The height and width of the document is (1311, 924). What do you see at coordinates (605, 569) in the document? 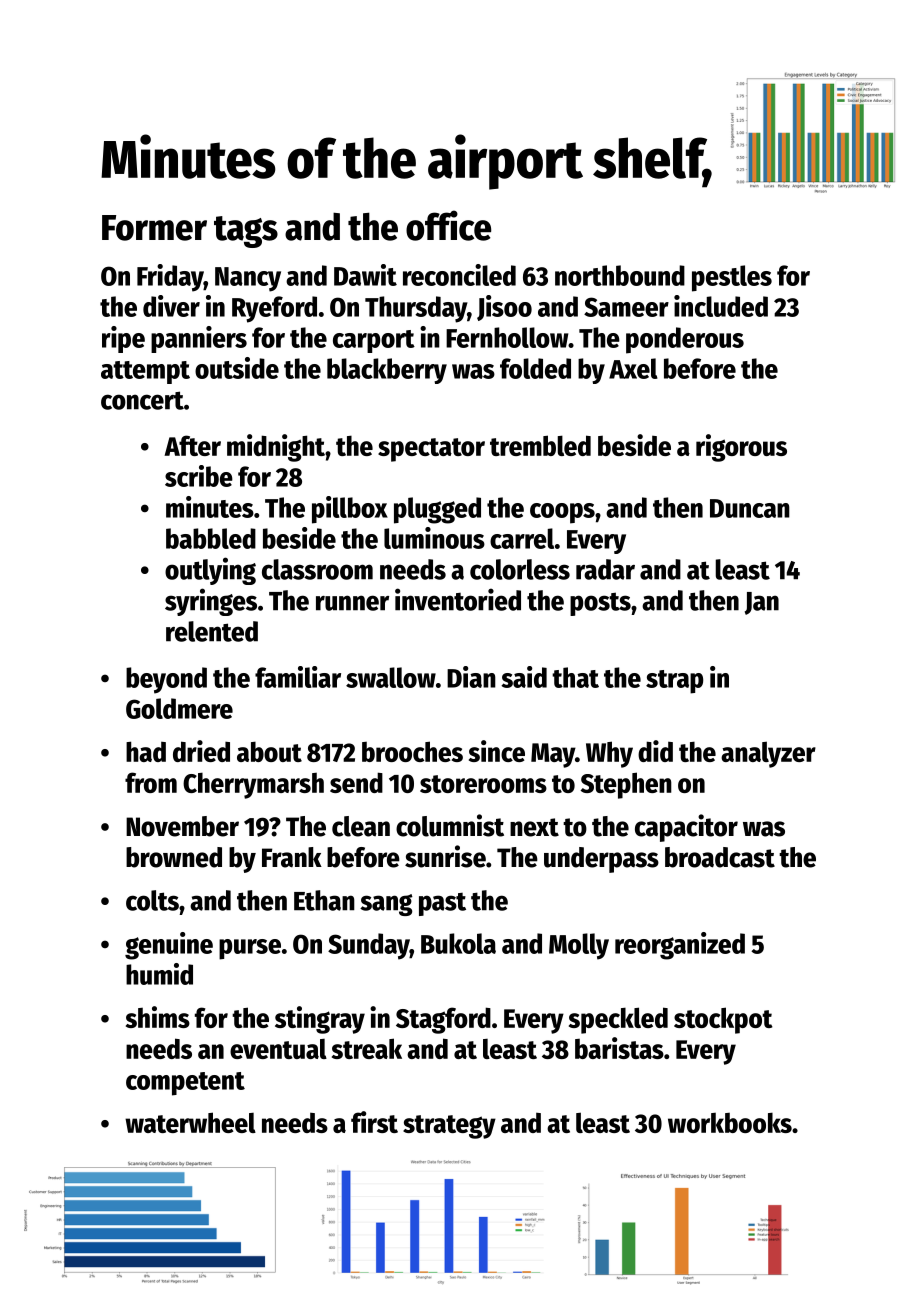
I see `radar` at bounding box center [605, 569].
